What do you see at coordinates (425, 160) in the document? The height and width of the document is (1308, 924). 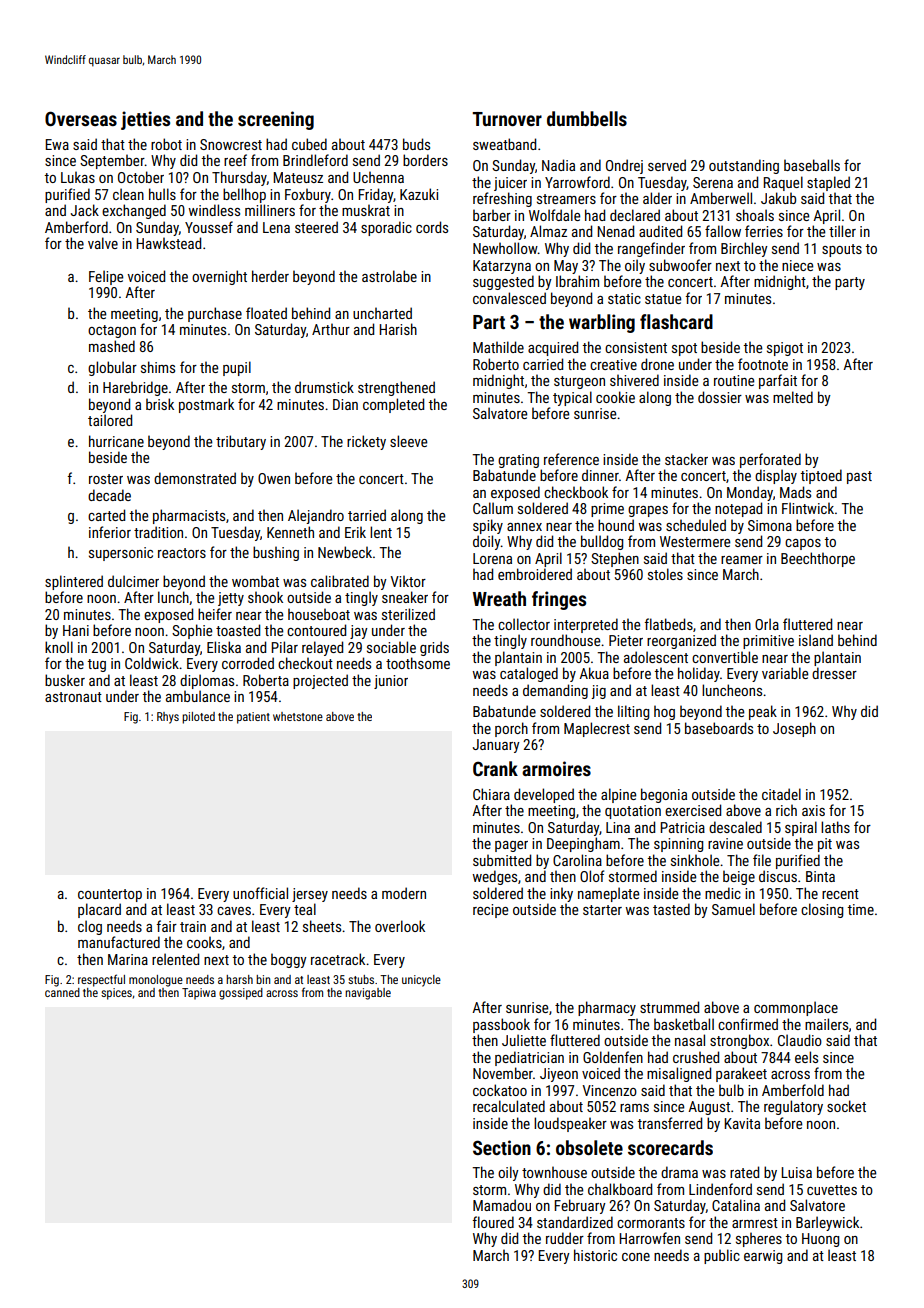 I see `borders` at bounding box center [425, 160].
